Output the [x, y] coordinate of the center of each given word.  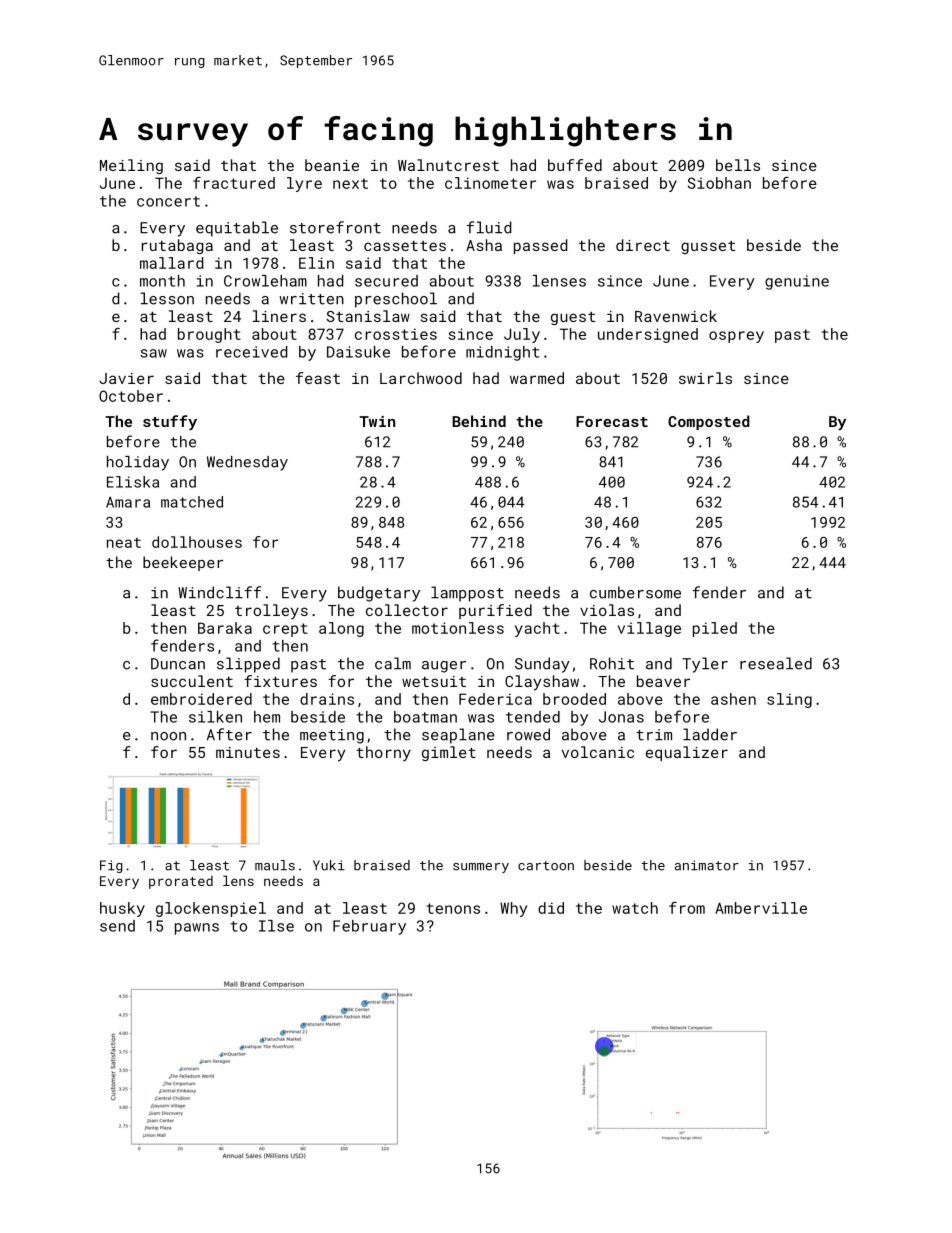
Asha [484, 245]
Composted [709, 422]
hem [267, 717]
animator [707, 865]
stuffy [170, 422]
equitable [237, 229]
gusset [708, 247]
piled [715, 629]
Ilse [276, 926]
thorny [383, 753]
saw [153, 353]
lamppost [467, 594]
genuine [797, 282]
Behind [479, 421]
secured [386, 281]
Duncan [178, 664]
